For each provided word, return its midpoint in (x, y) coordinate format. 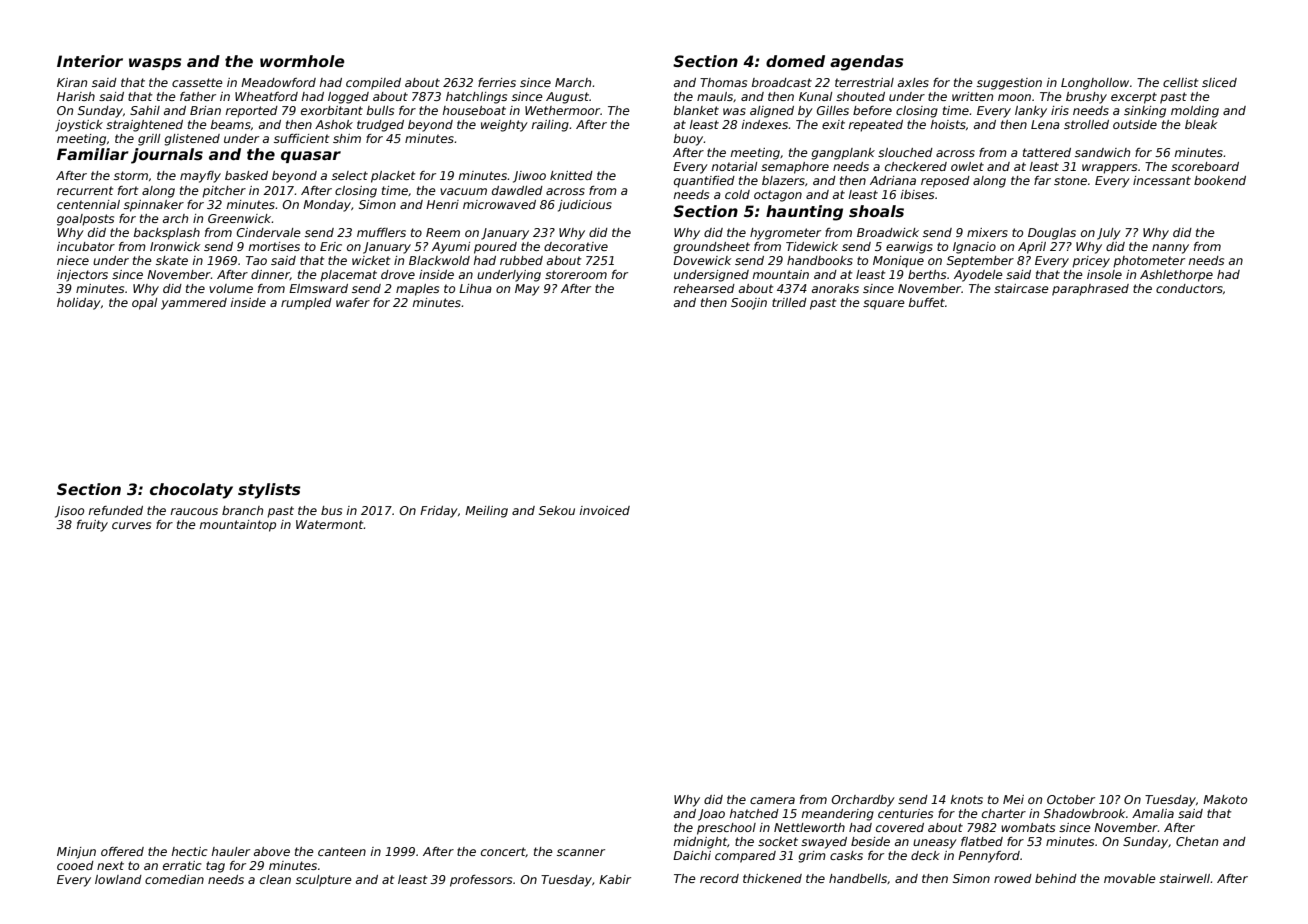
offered (122, 851)
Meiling (486, 512)
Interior (90, 61)
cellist (1180, 82)
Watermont (330, 524)
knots (967, 799)
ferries (497, 82)
